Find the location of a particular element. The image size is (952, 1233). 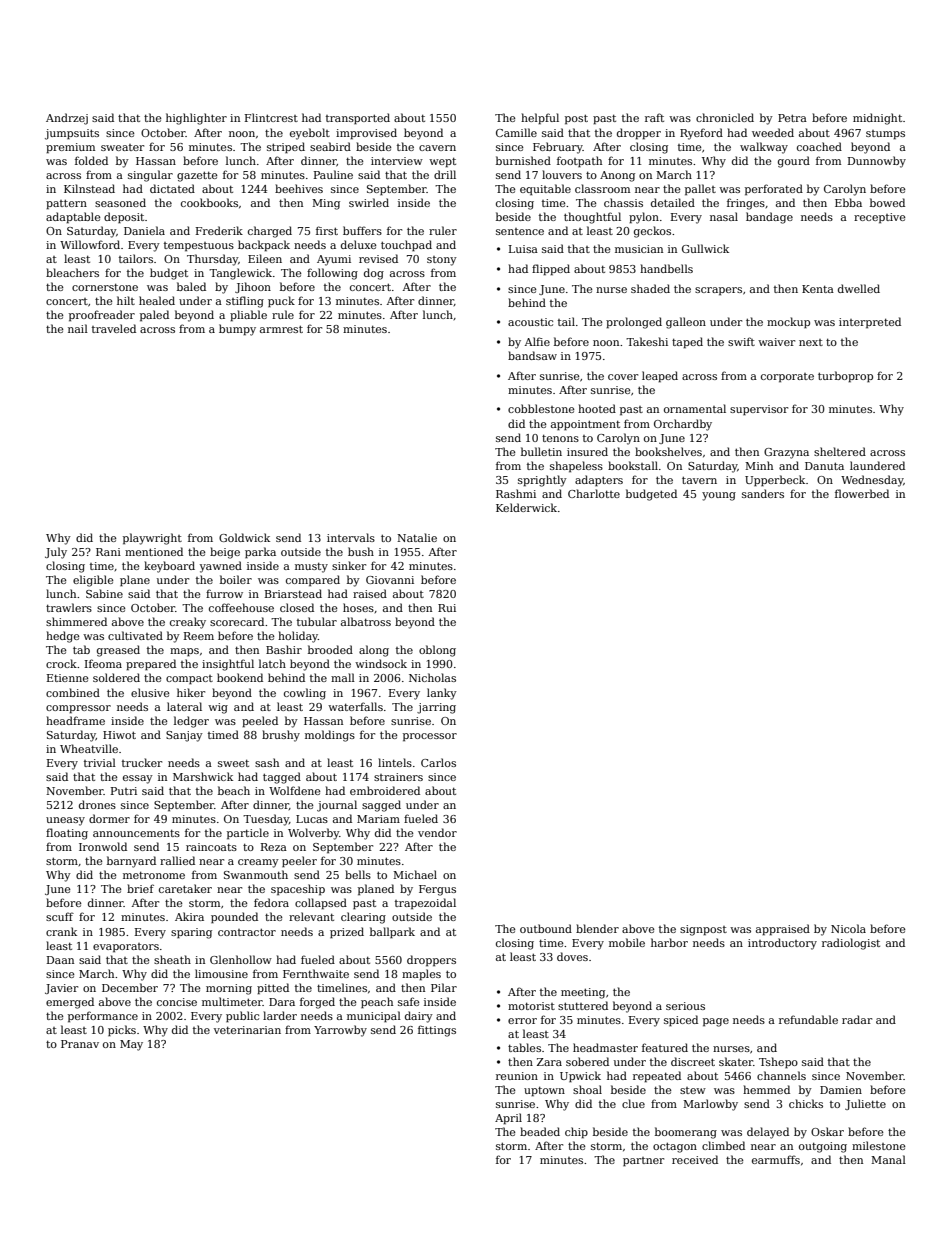

jarring is located at coordinates (436, 708).
